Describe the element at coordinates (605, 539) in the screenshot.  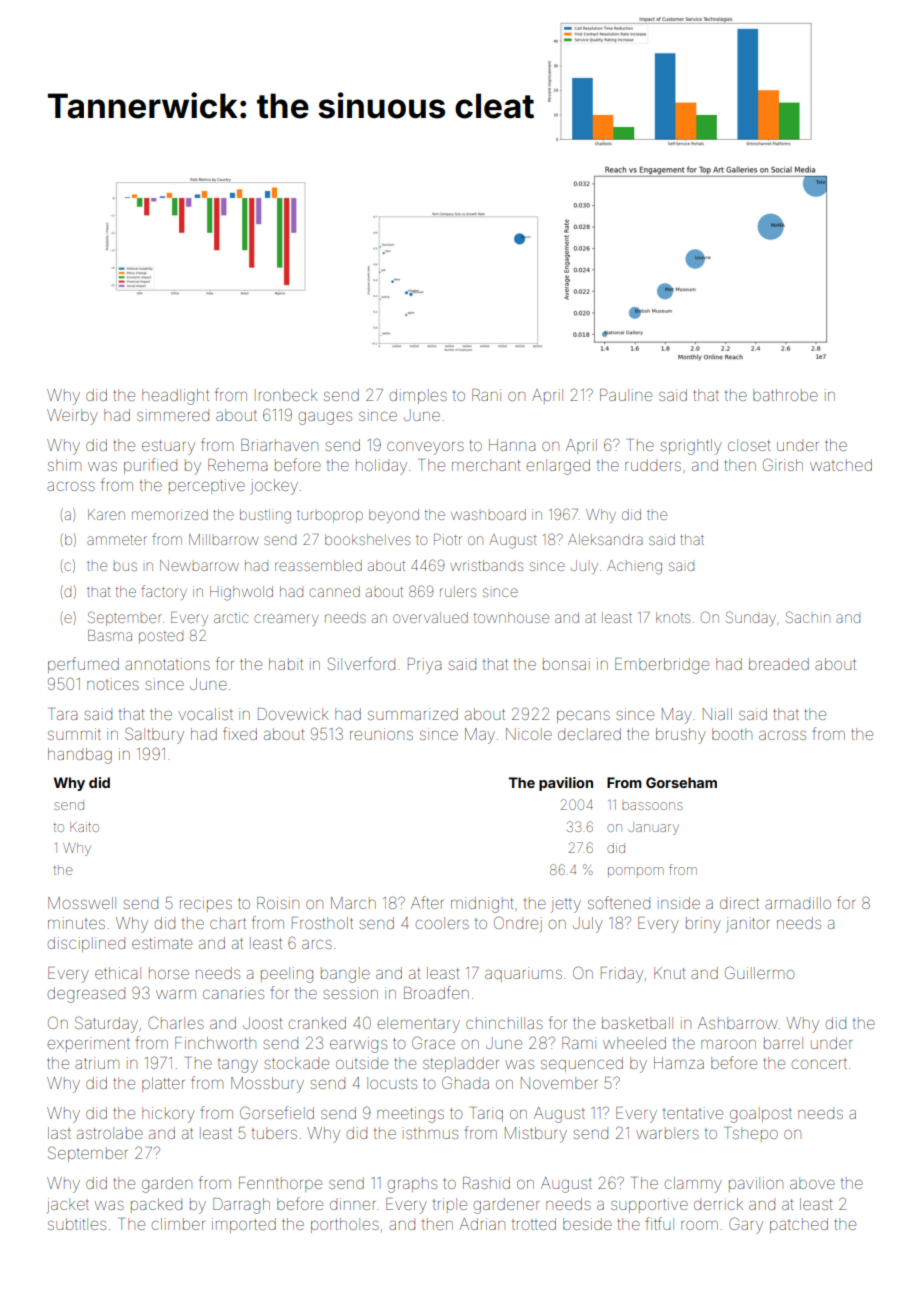
I see `Aleksandra` at that location.
